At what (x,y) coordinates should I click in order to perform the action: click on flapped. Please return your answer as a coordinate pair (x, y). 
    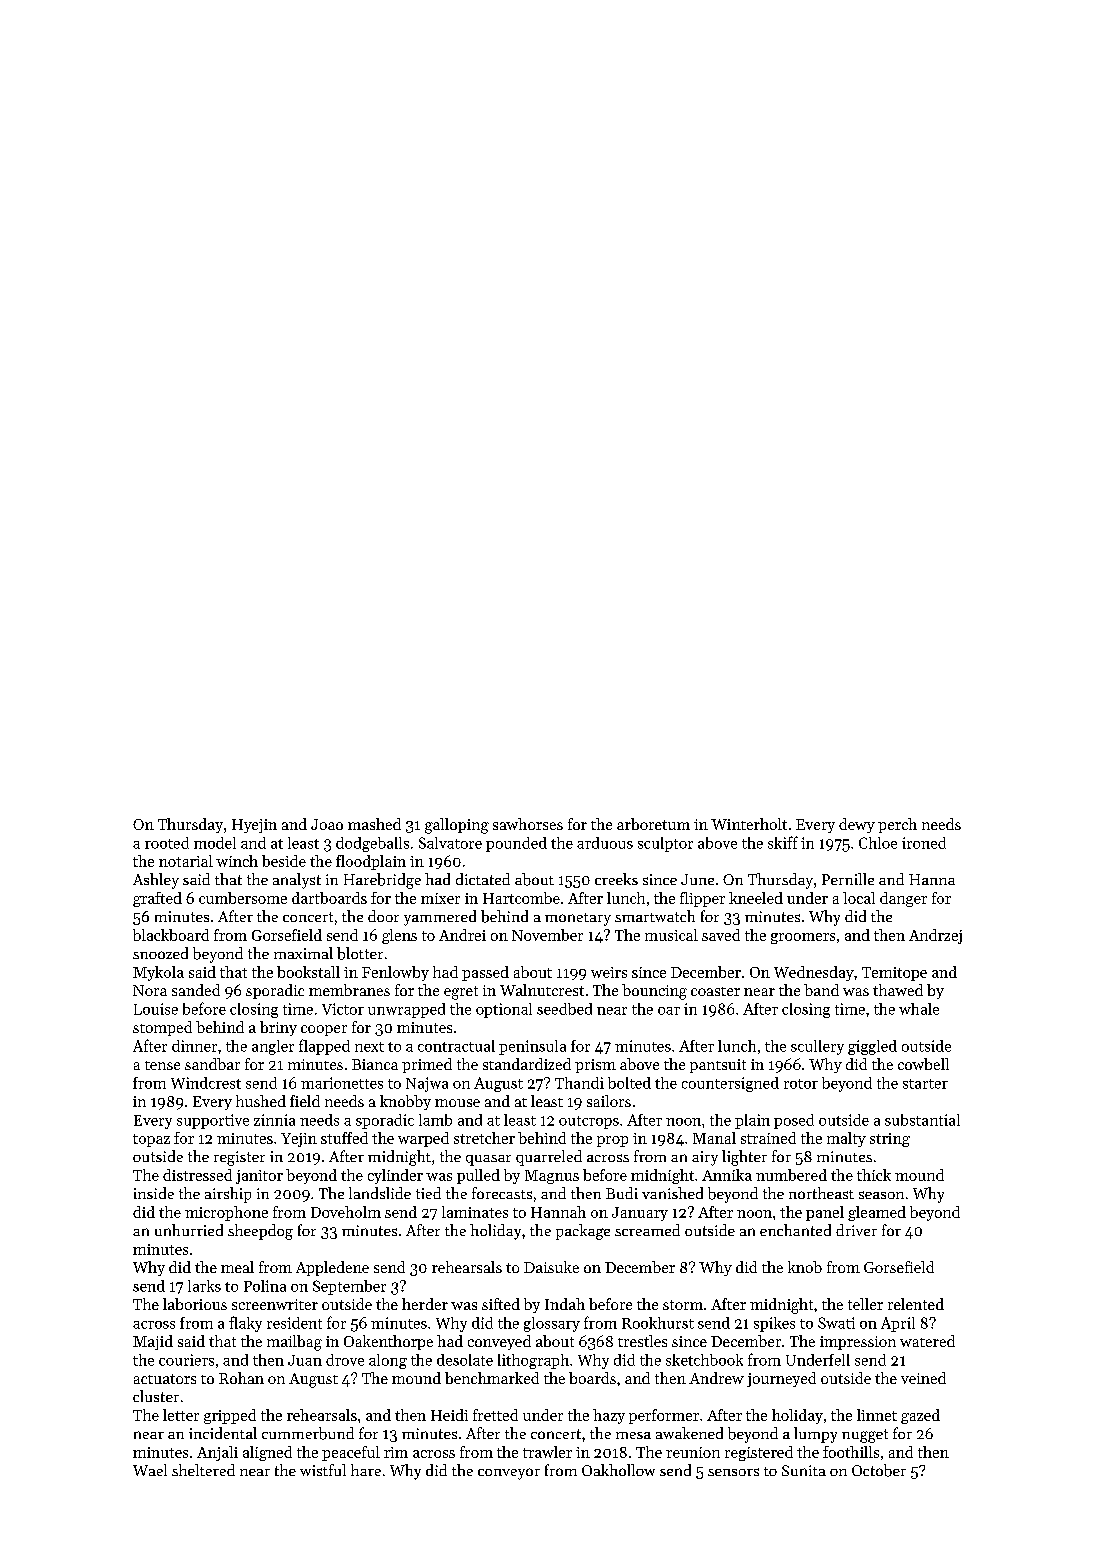
    Looking at the image, I should click on (324, 1047).
